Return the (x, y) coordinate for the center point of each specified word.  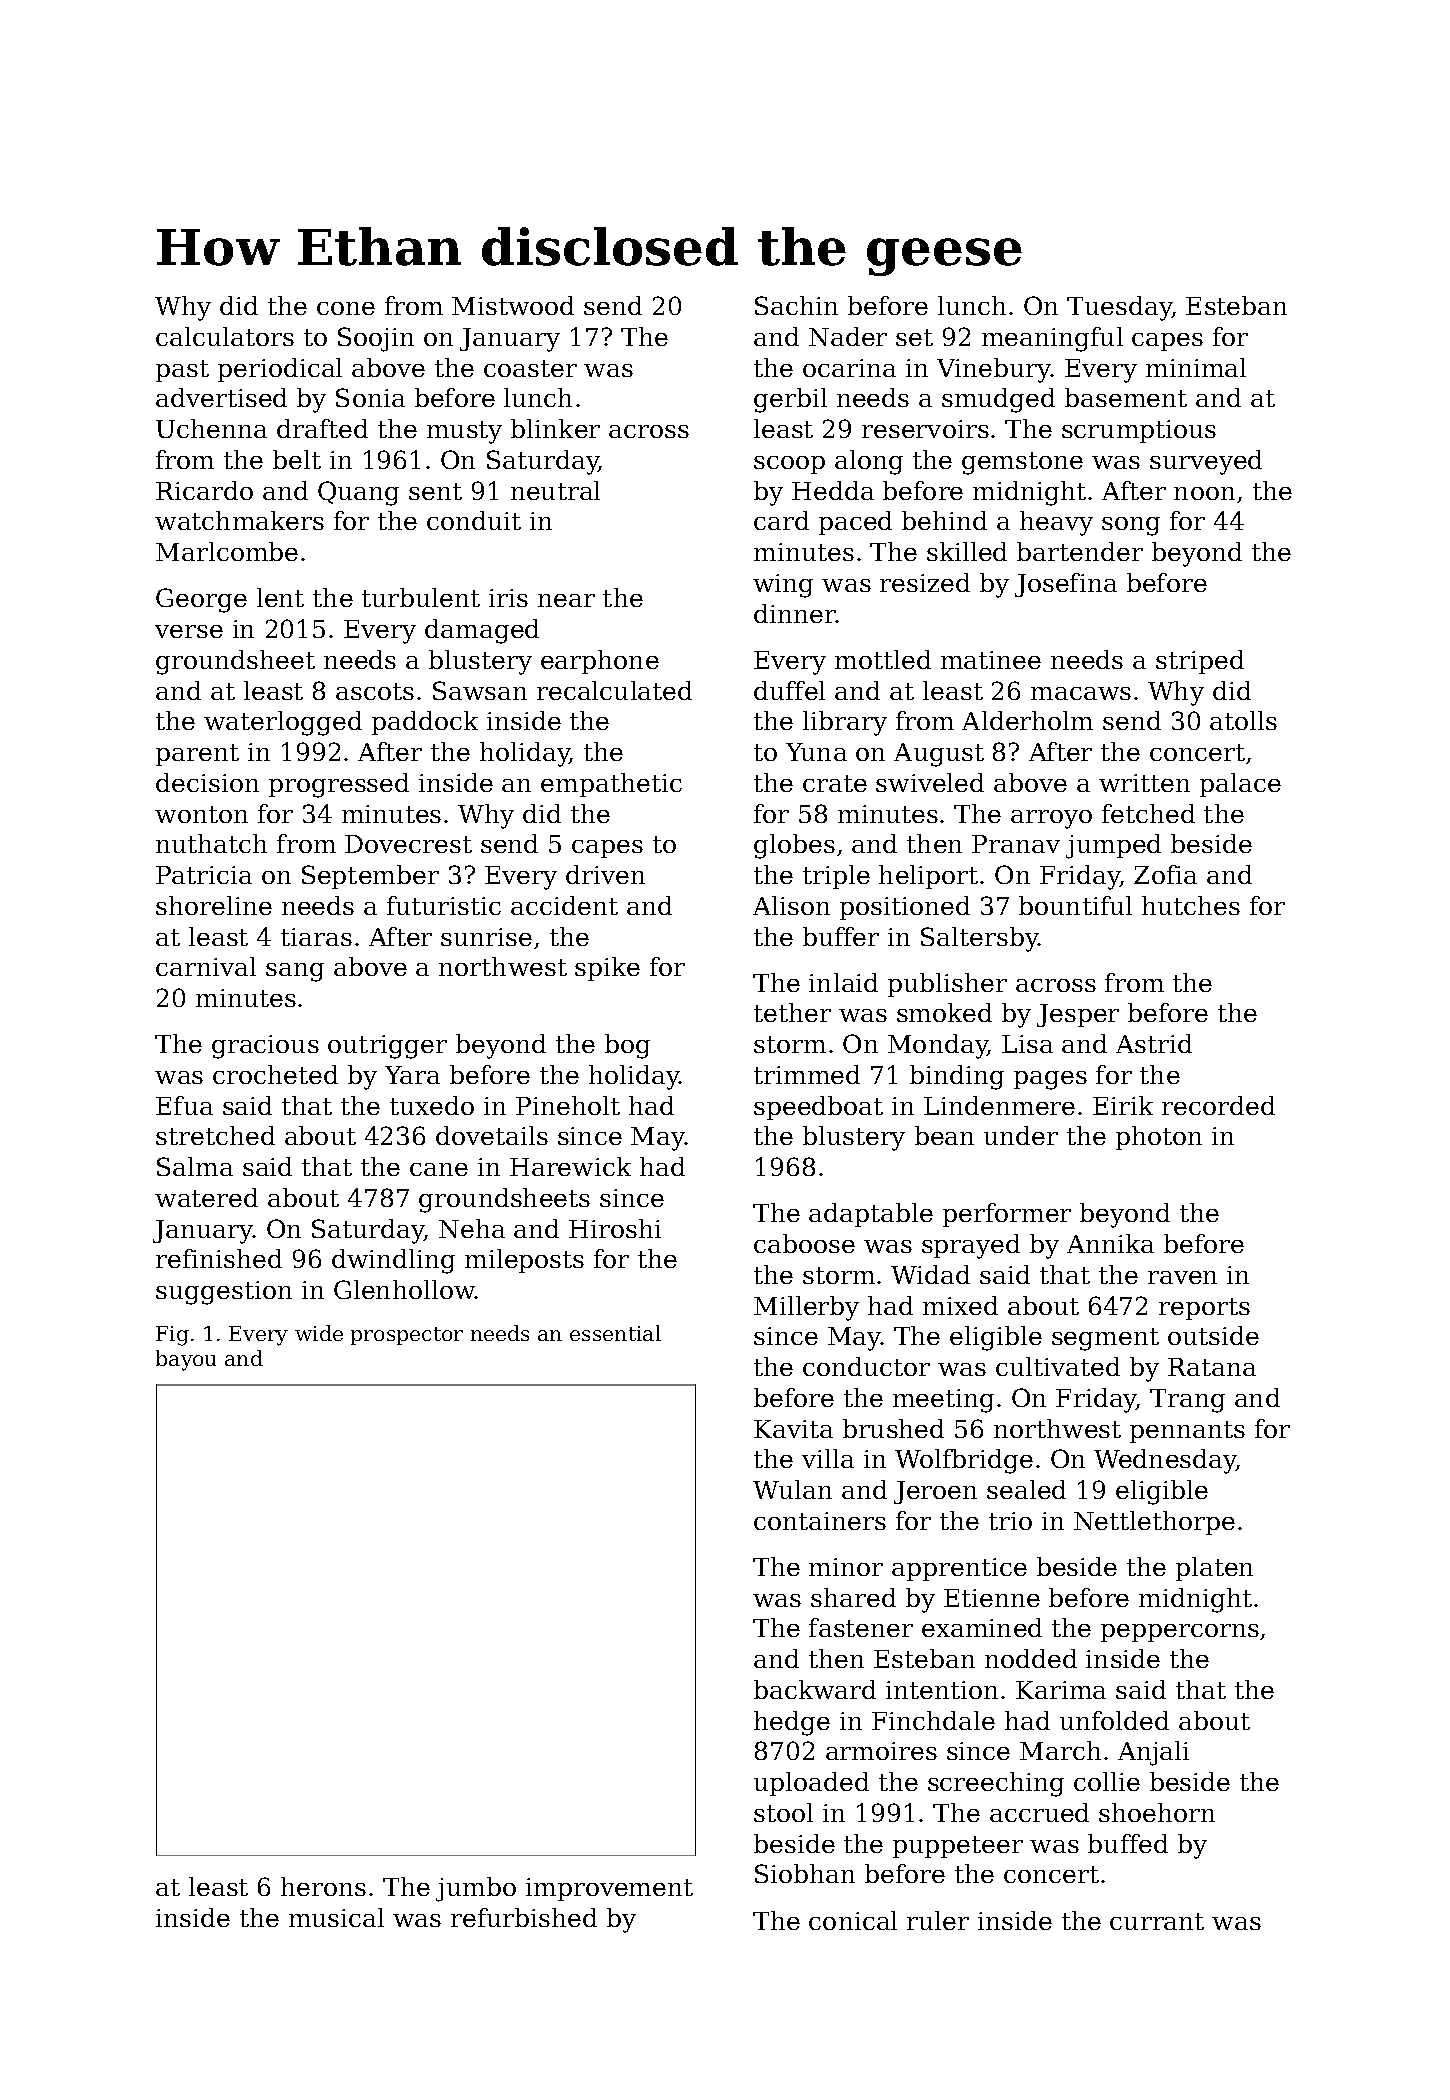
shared (853, 1597)
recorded (1218, 1105)
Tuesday (1119, 308)
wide (319, 1333)
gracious (265, 1047)
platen (1214, 1569)
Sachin (796, 305)
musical (336, 1917)
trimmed (807, 1074)
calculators (225, 336)
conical (853, 1920)
